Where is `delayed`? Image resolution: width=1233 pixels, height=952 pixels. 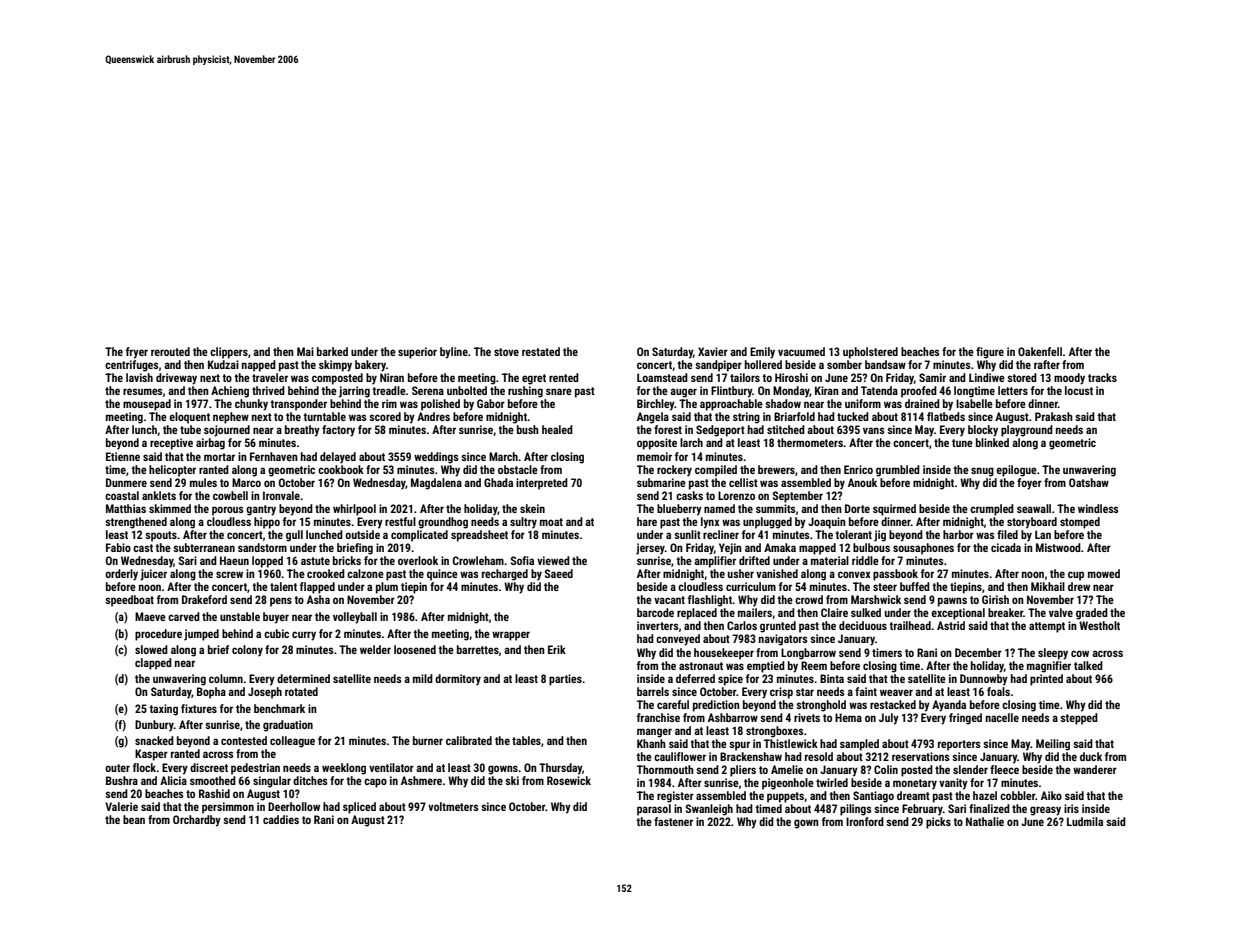
delayed is located at coordinates (338, 458).
